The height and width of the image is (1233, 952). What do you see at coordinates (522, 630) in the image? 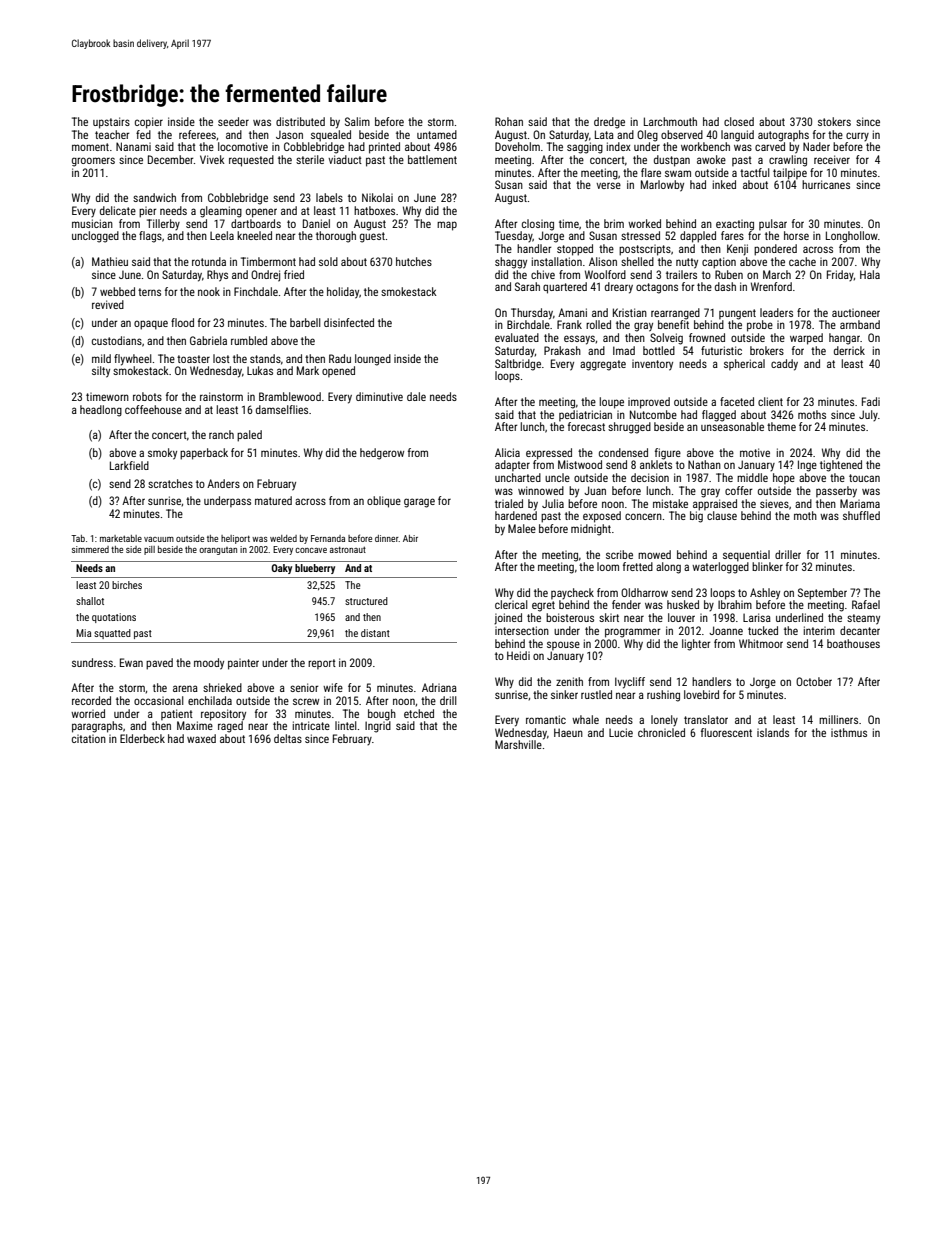
I see `intersection` at bounding box center [522, 630].
